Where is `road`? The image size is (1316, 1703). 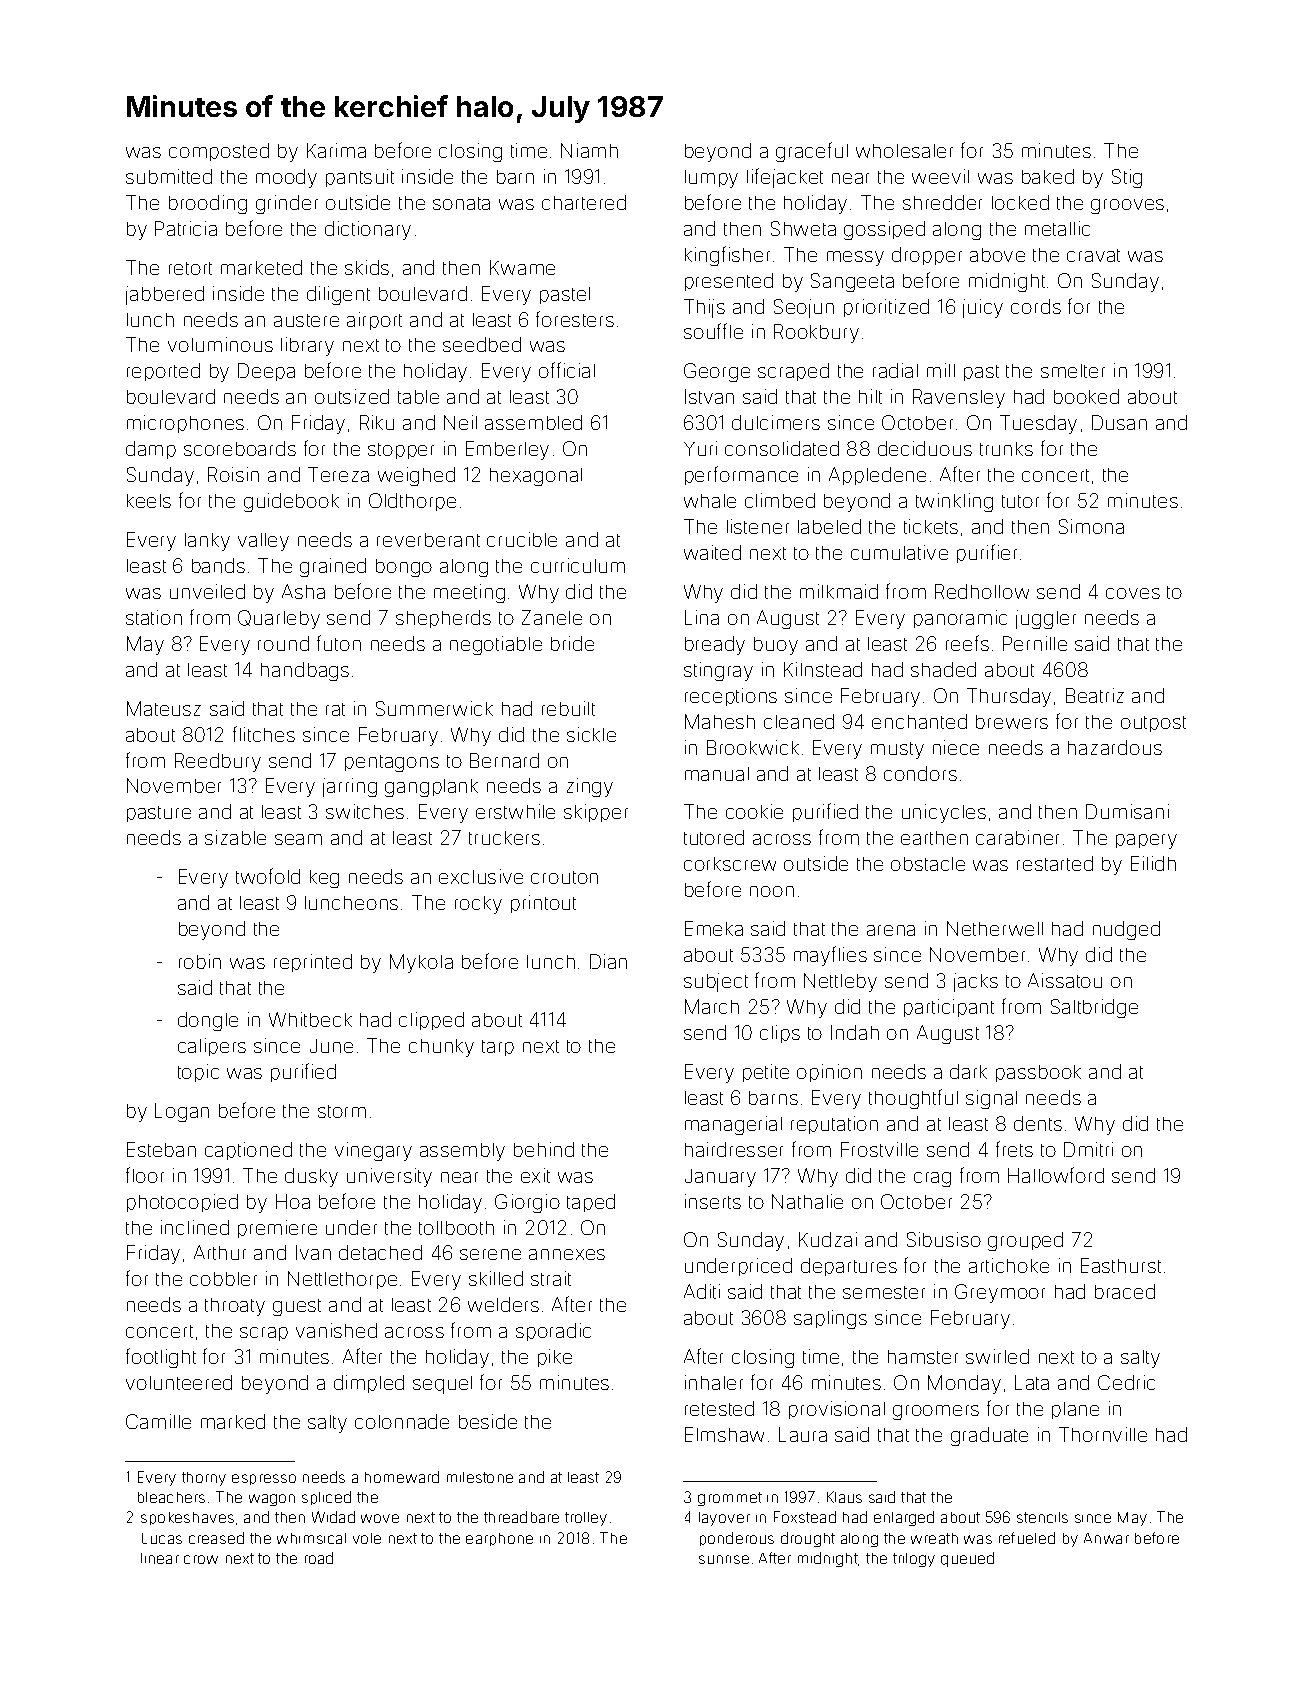 road is located at coordinates (319, 1558).
